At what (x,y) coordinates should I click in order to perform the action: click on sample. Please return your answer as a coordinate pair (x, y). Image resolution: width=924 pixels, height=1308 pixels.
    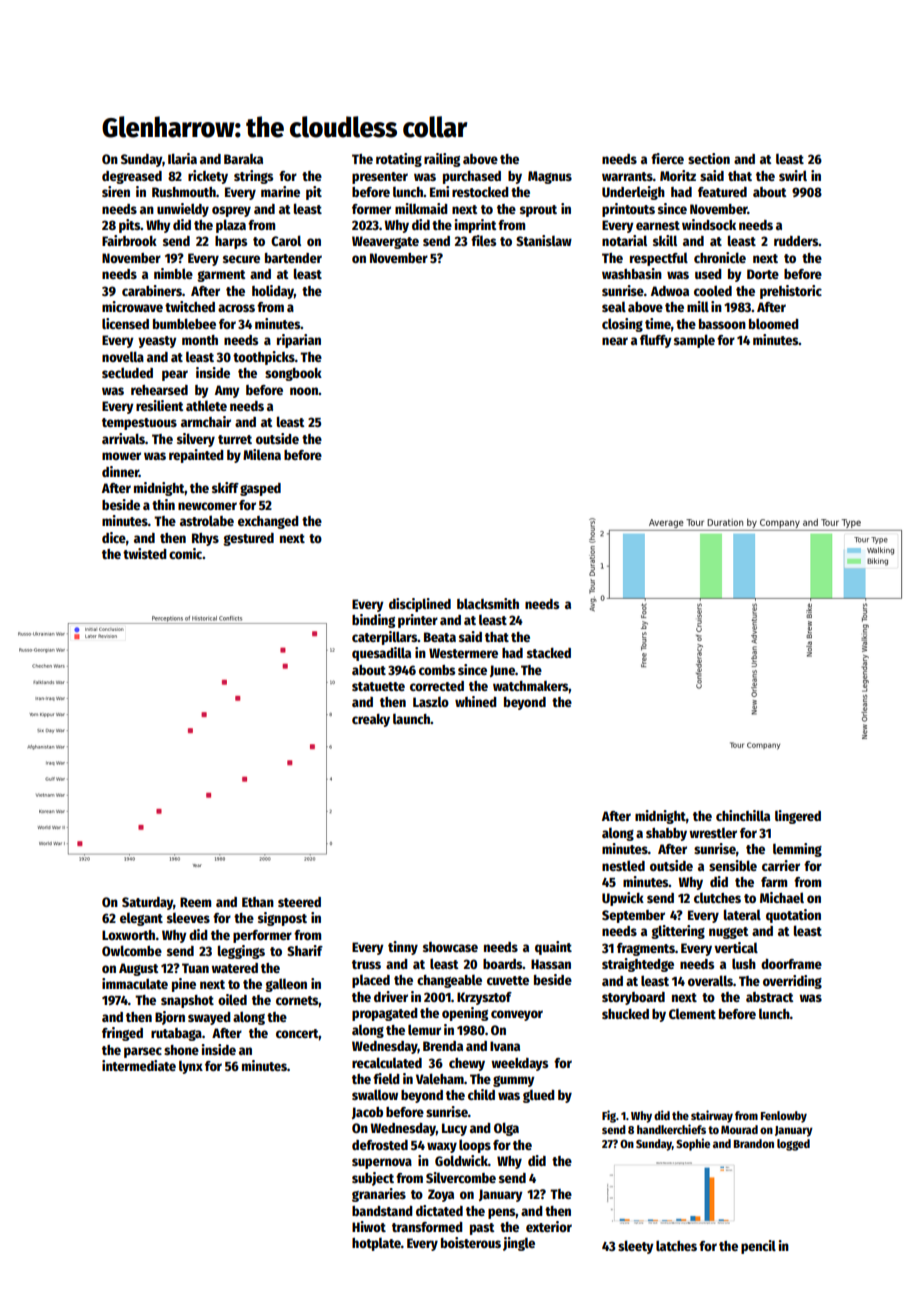
    Looking at the image, I should click on (694, 341).
